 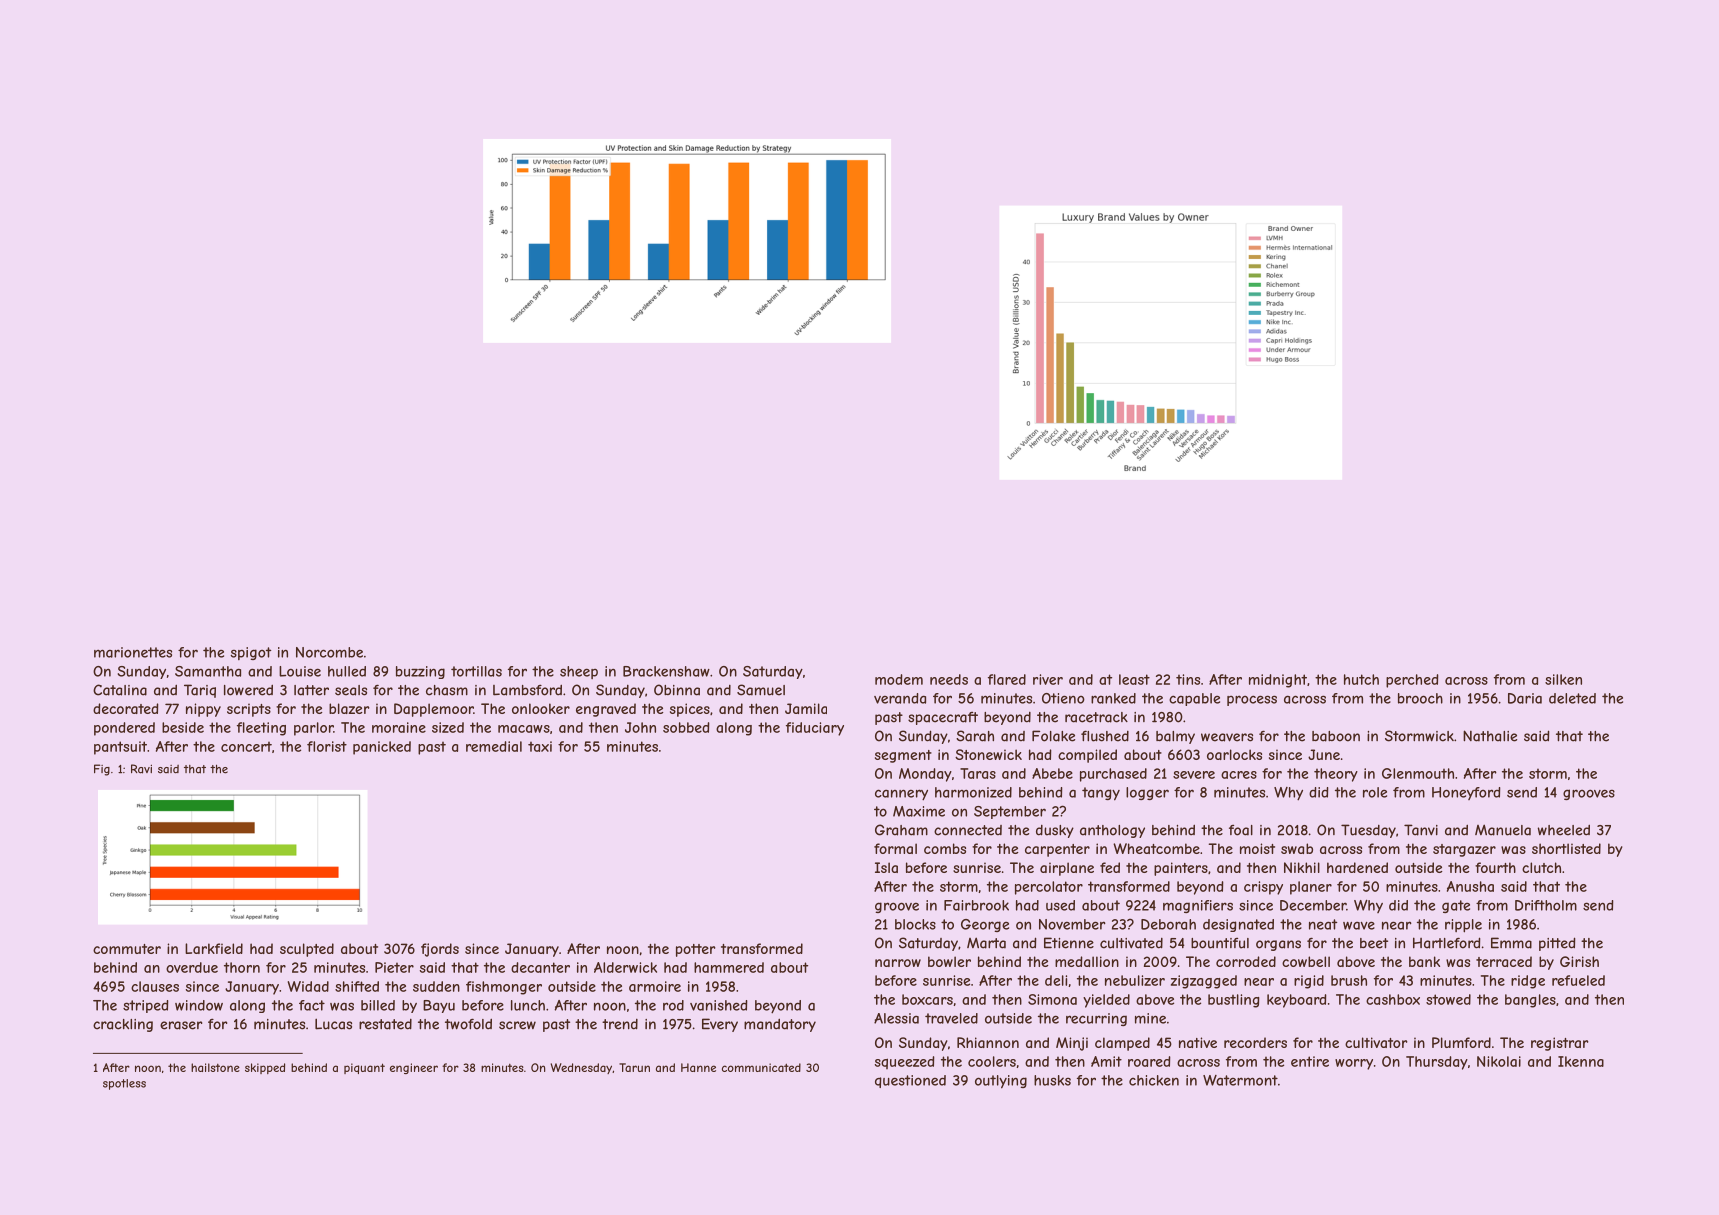 I want to click on needs, so click(x=949, y=679).
